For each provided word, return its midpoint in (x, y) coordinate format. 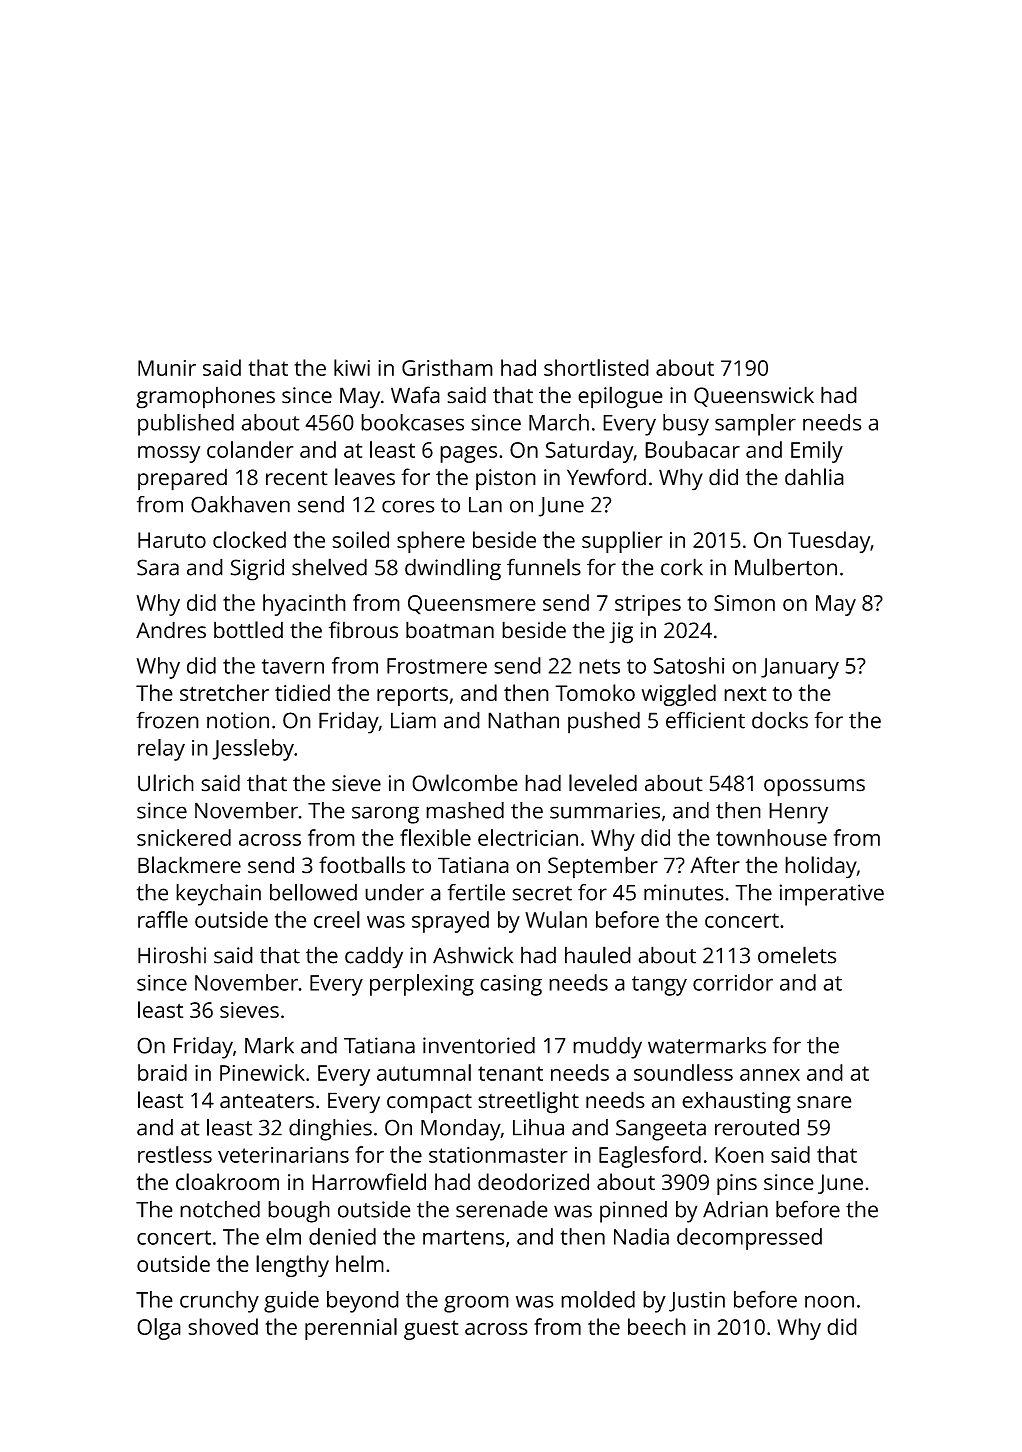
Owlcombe (465, 783)
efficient (705, 720)
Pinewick (262, 1072)
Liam (413, 720)
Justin (697, 1301)
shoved (223, 1326)
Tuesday (829, 542)
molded (598, 1299)
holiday (821, 867)
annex (770, 1075)
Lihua (538, 1127)
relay (161, 750)
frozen (168, 720)
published (186, 425)
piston (506, 480)
